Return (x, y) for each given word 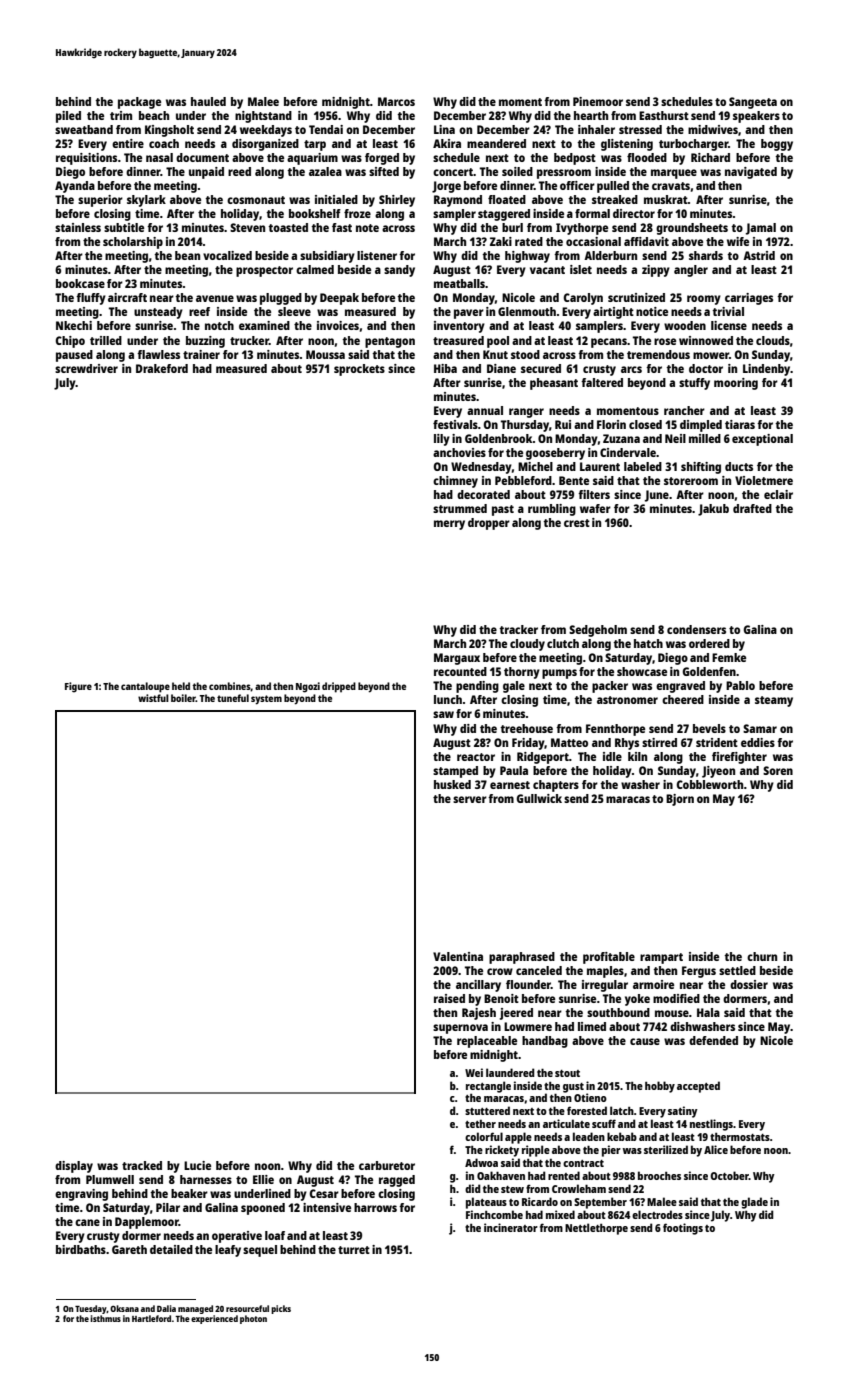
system (266, 700)
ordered (709, 643)
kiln (637, 756)
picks (281, 1309)
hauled (208, 101)
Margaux (457, 659)
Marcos (396, 101)
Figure (78, 687)
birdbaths (81, 1249)
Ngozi (308, 687)
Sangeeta (753, 103)
